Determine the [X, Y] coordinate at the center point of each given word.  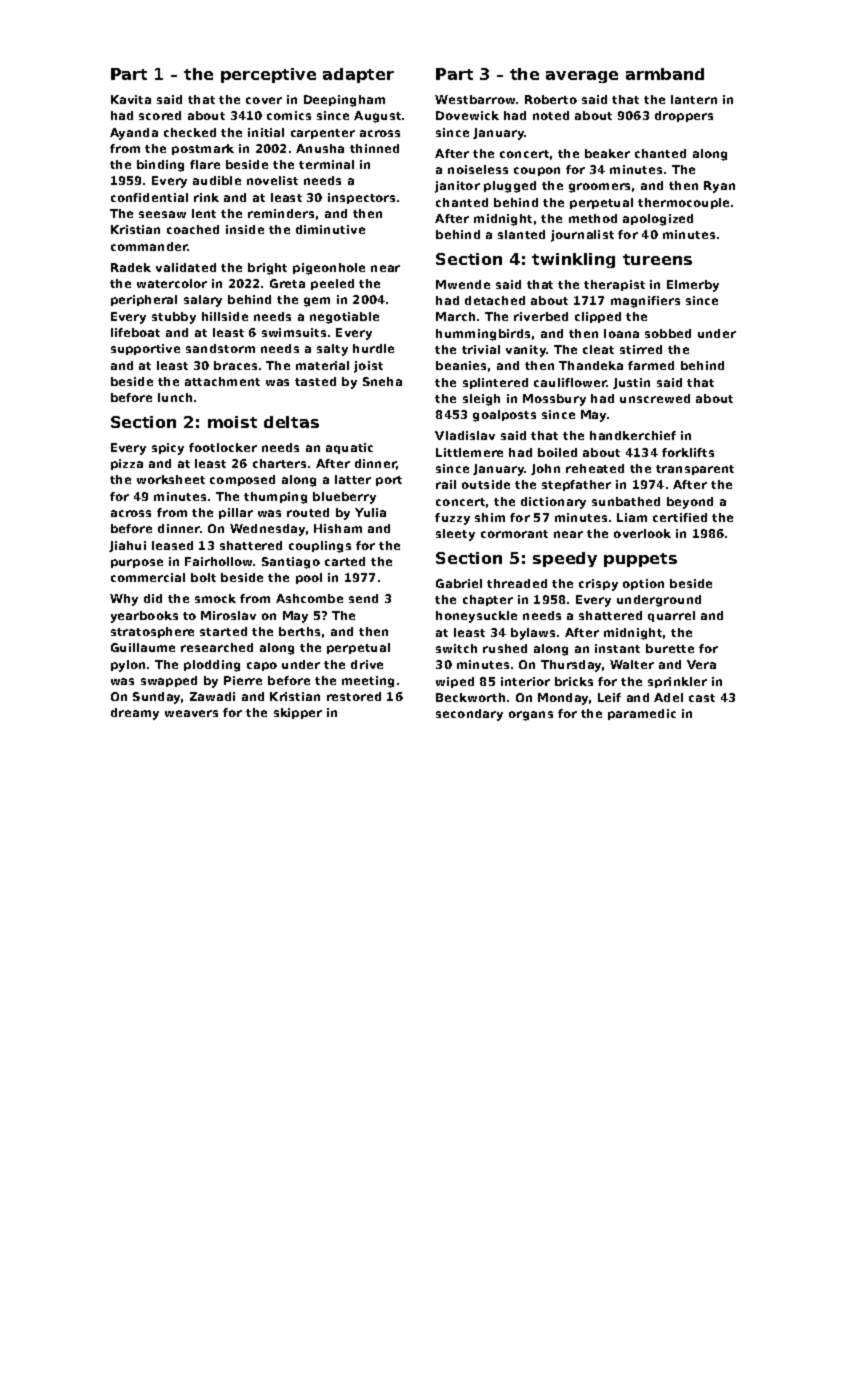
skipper [298, 713]
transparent [695, 470]
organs [531, 716]
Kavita [131, 99]
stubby [174, 318]
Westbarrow [475, 99]
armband [665, 74]
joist [368, 367]
